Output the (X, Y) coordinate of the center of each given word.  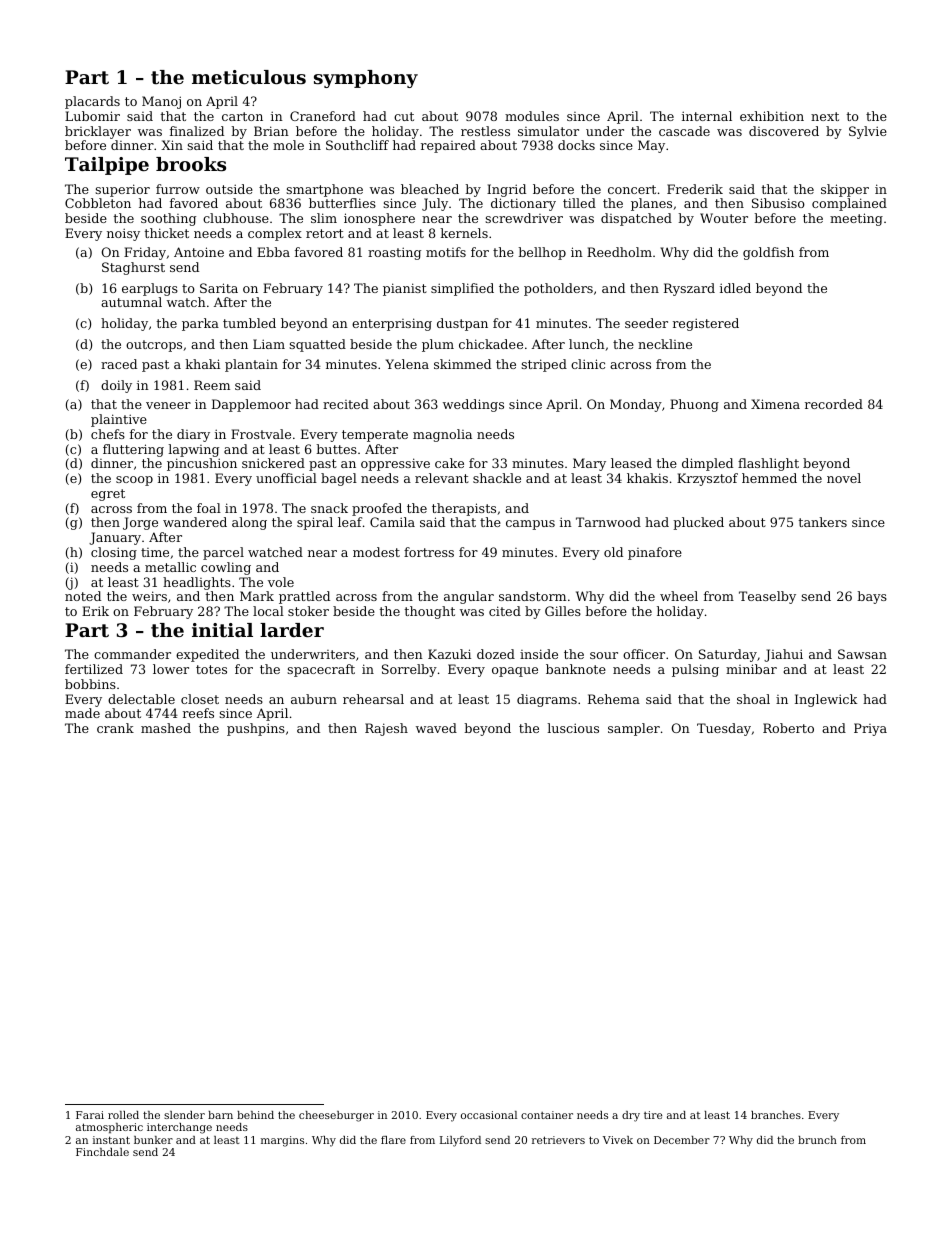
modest (376, 552)
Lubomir (92, 116)
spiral (315, 523)
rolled (123, 1115)
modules (532, 116)
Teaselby (767, 597)
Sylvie (868, 132)
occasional (489, 1115)
